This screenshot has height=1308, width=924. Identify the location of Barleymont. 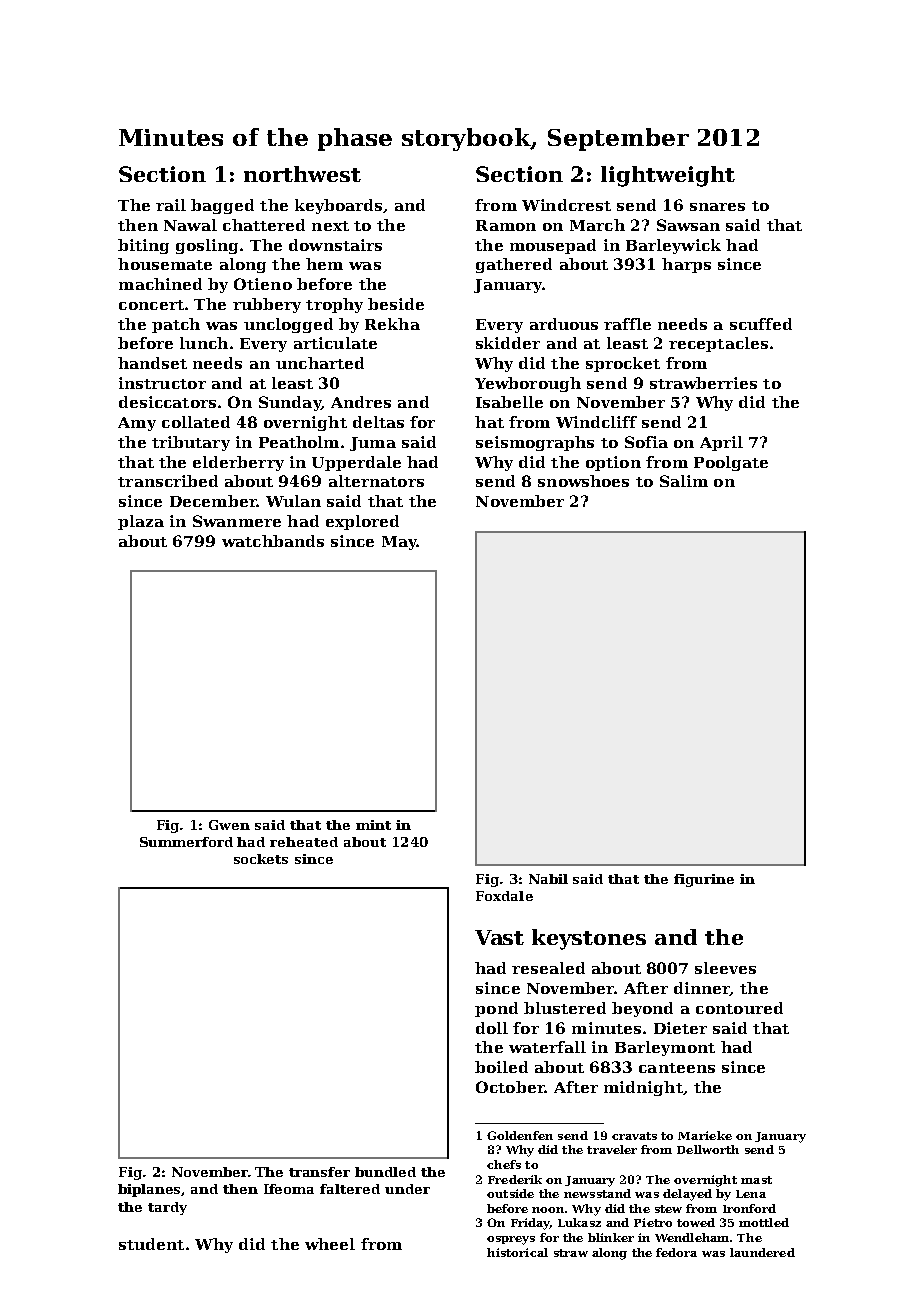
(665, 1048).
